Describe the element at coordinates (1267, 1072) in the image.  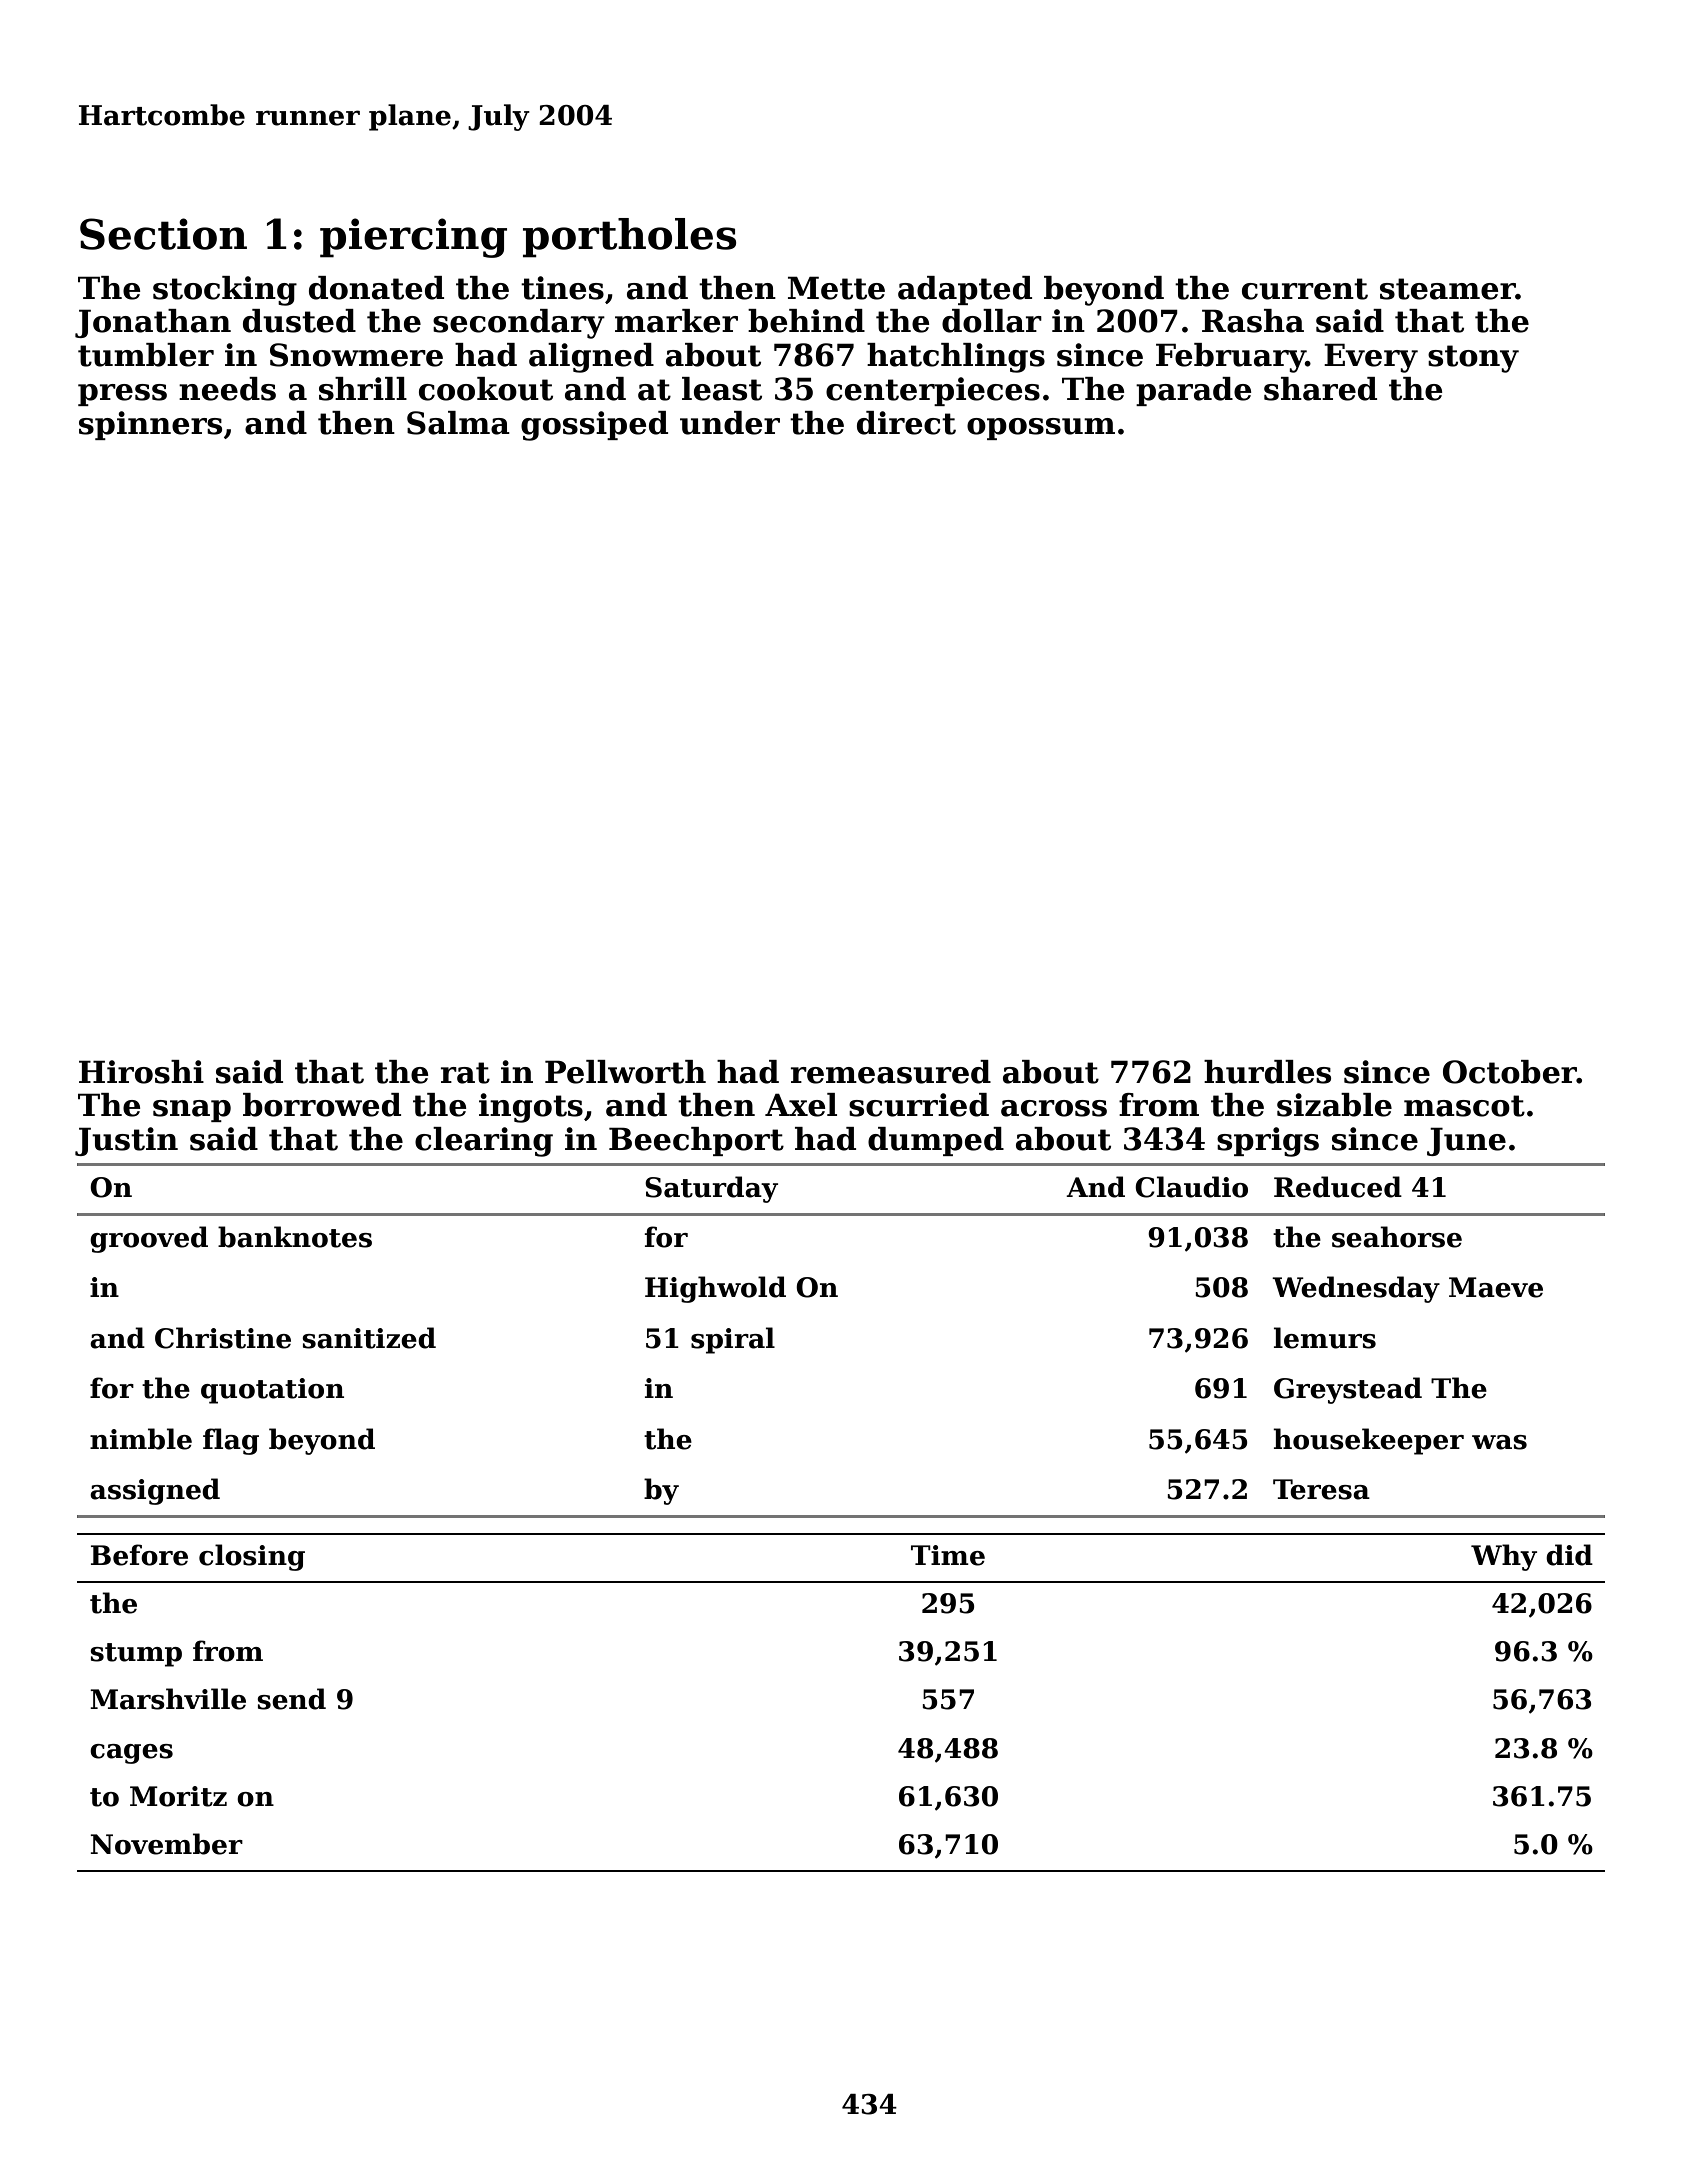
I see `hurdles` at that location.
